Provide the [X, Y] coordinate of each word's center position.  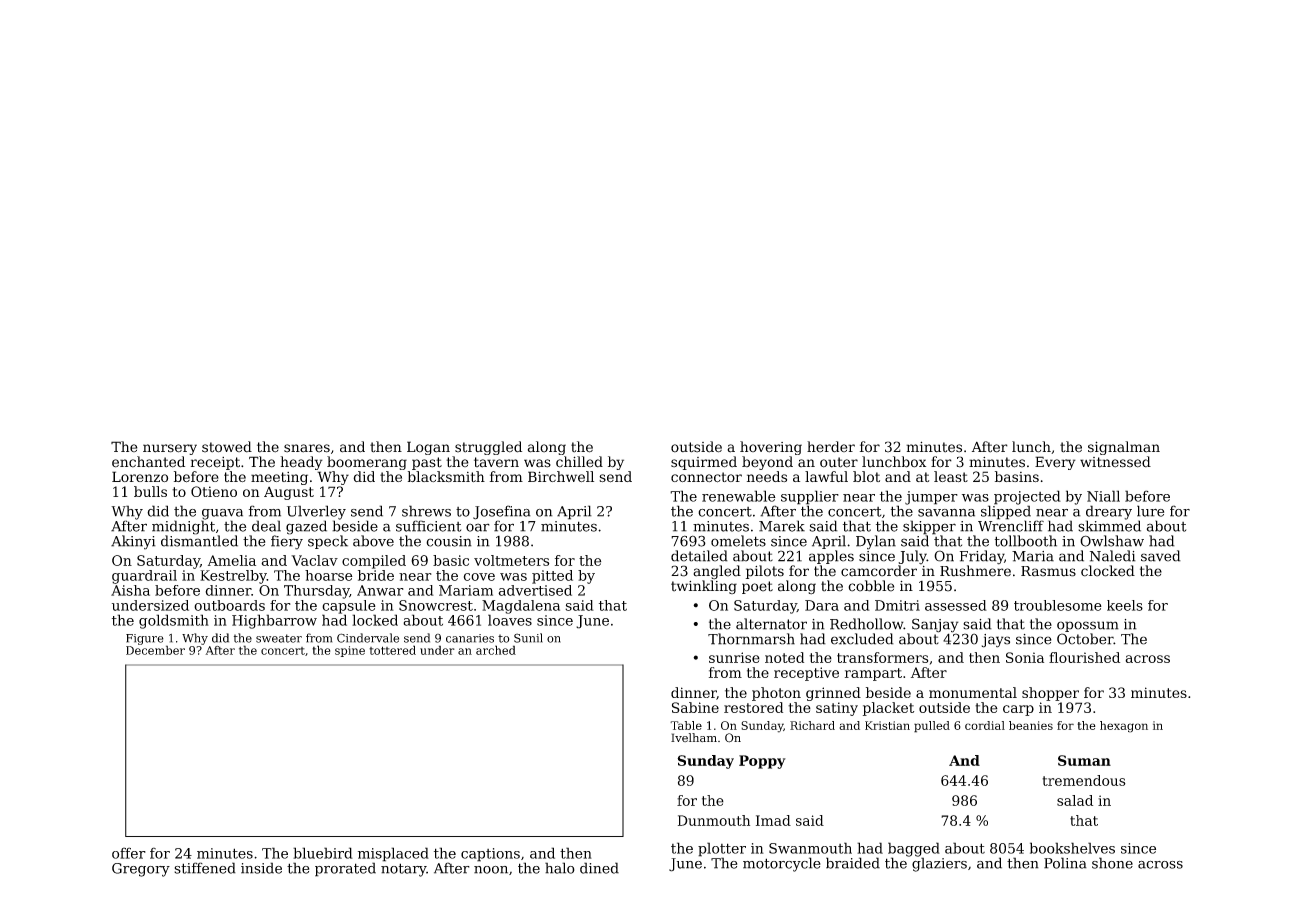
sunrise [734, 657]
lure [1150, 511]
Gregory [141, 870]
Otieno [214, 491]
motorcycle [782, 864]
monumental [973, 692]
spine [350, 651]
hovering [771, 448]
